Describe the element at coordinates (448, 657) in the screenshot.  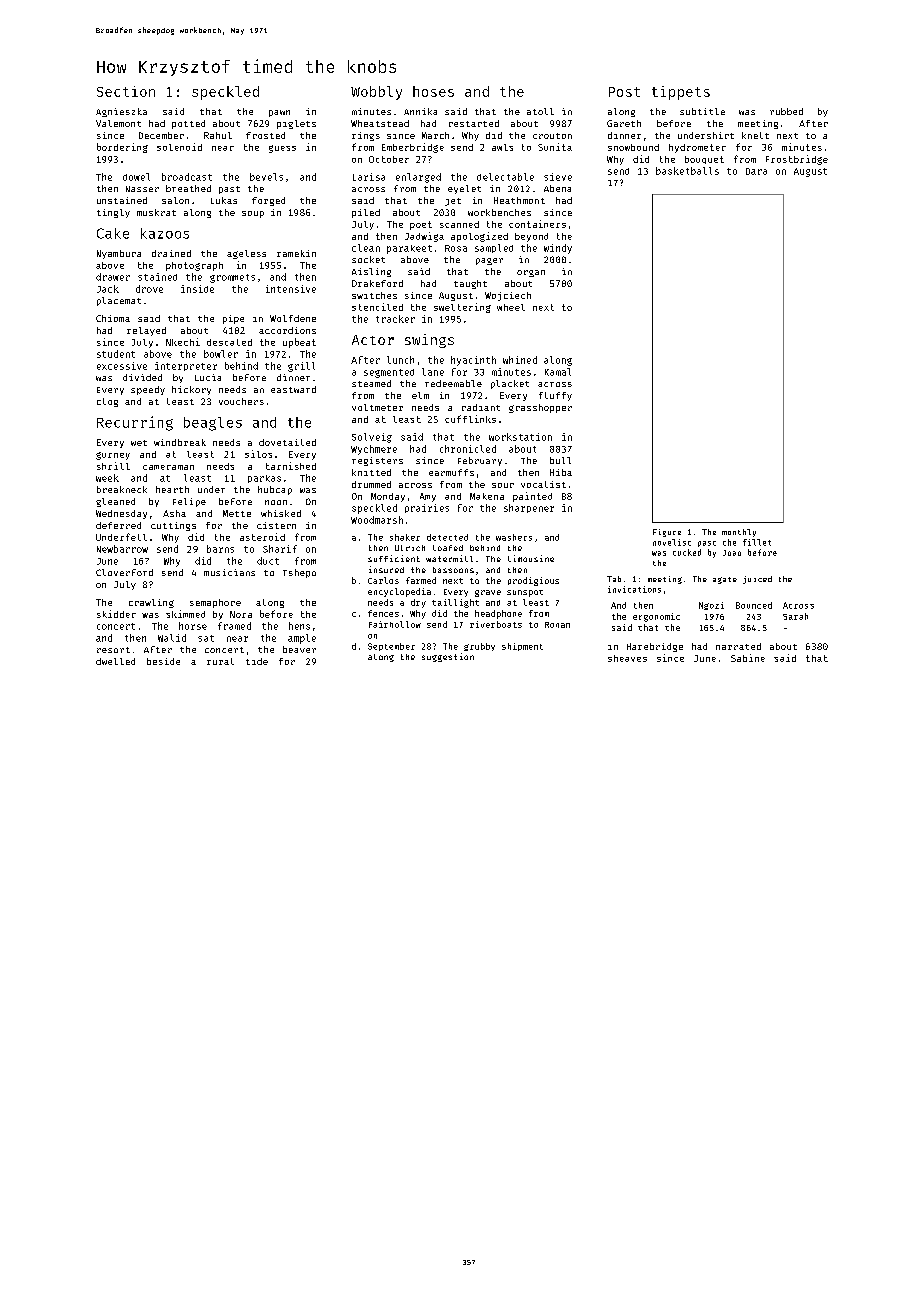
I see `suggestion` at that location.
